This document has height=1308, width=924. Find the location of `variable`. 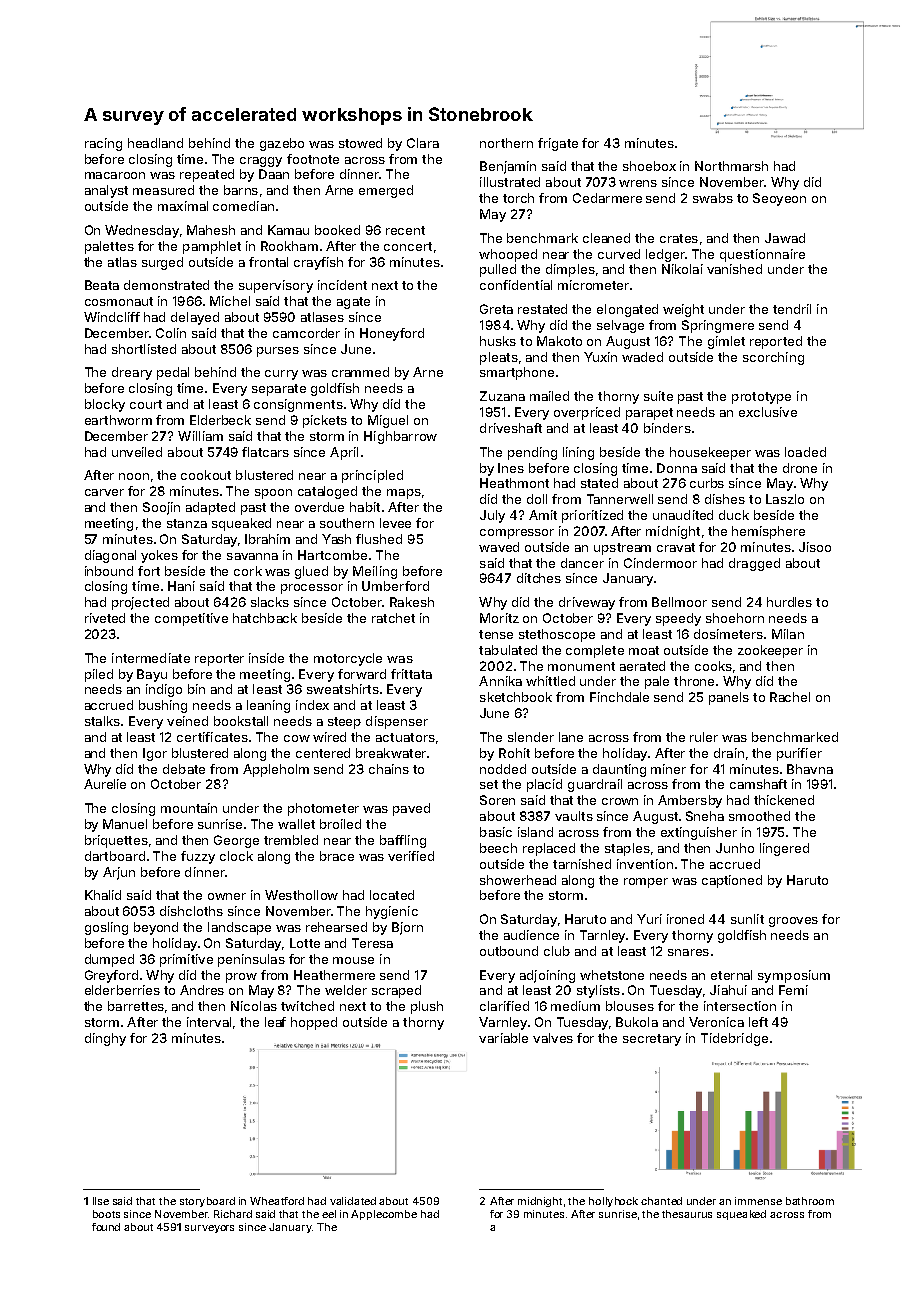

variable is located at coordinates (503, 1038).
